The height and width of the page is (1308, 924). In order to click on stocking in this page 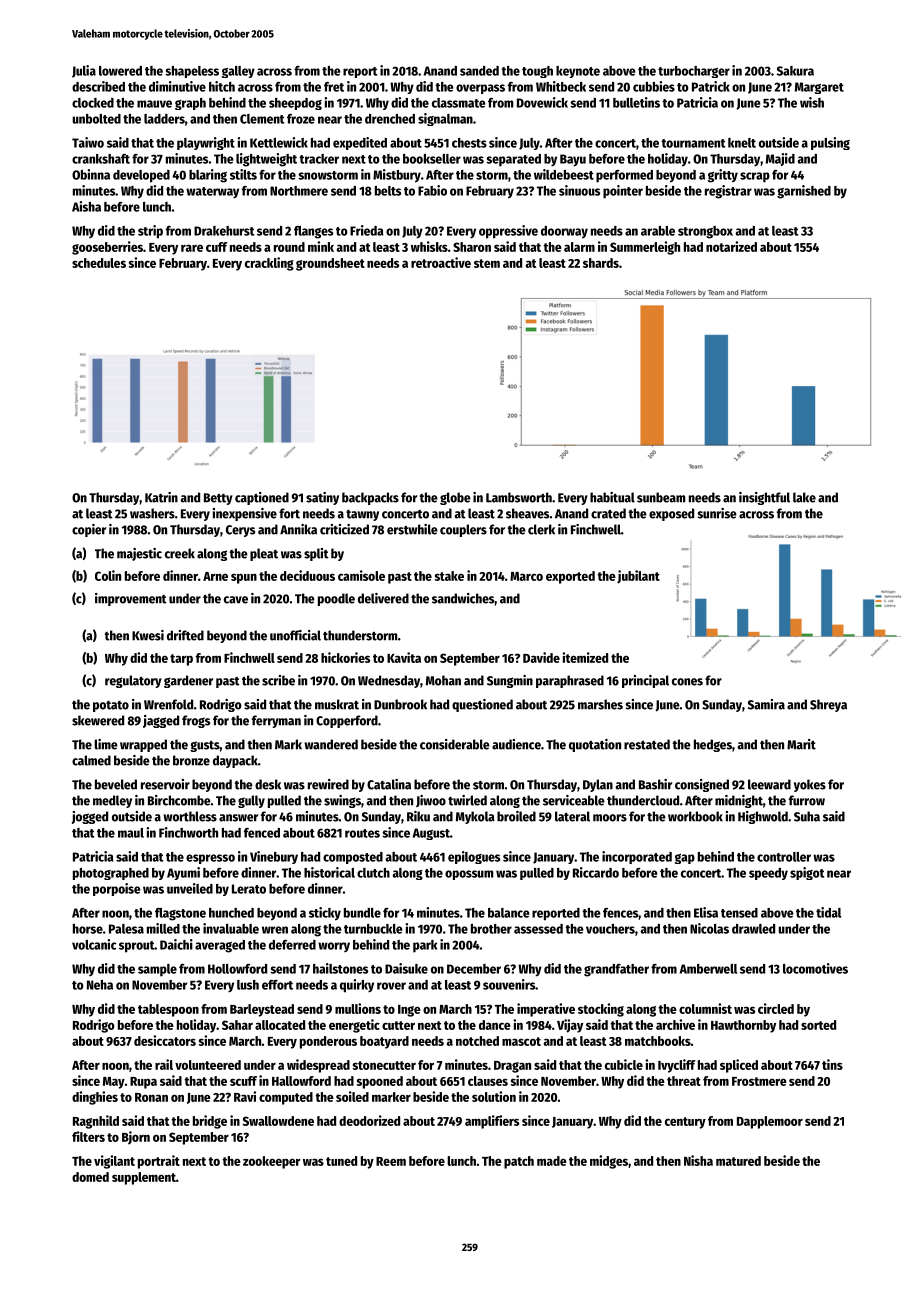, I will do `click(601, 1010)`.
